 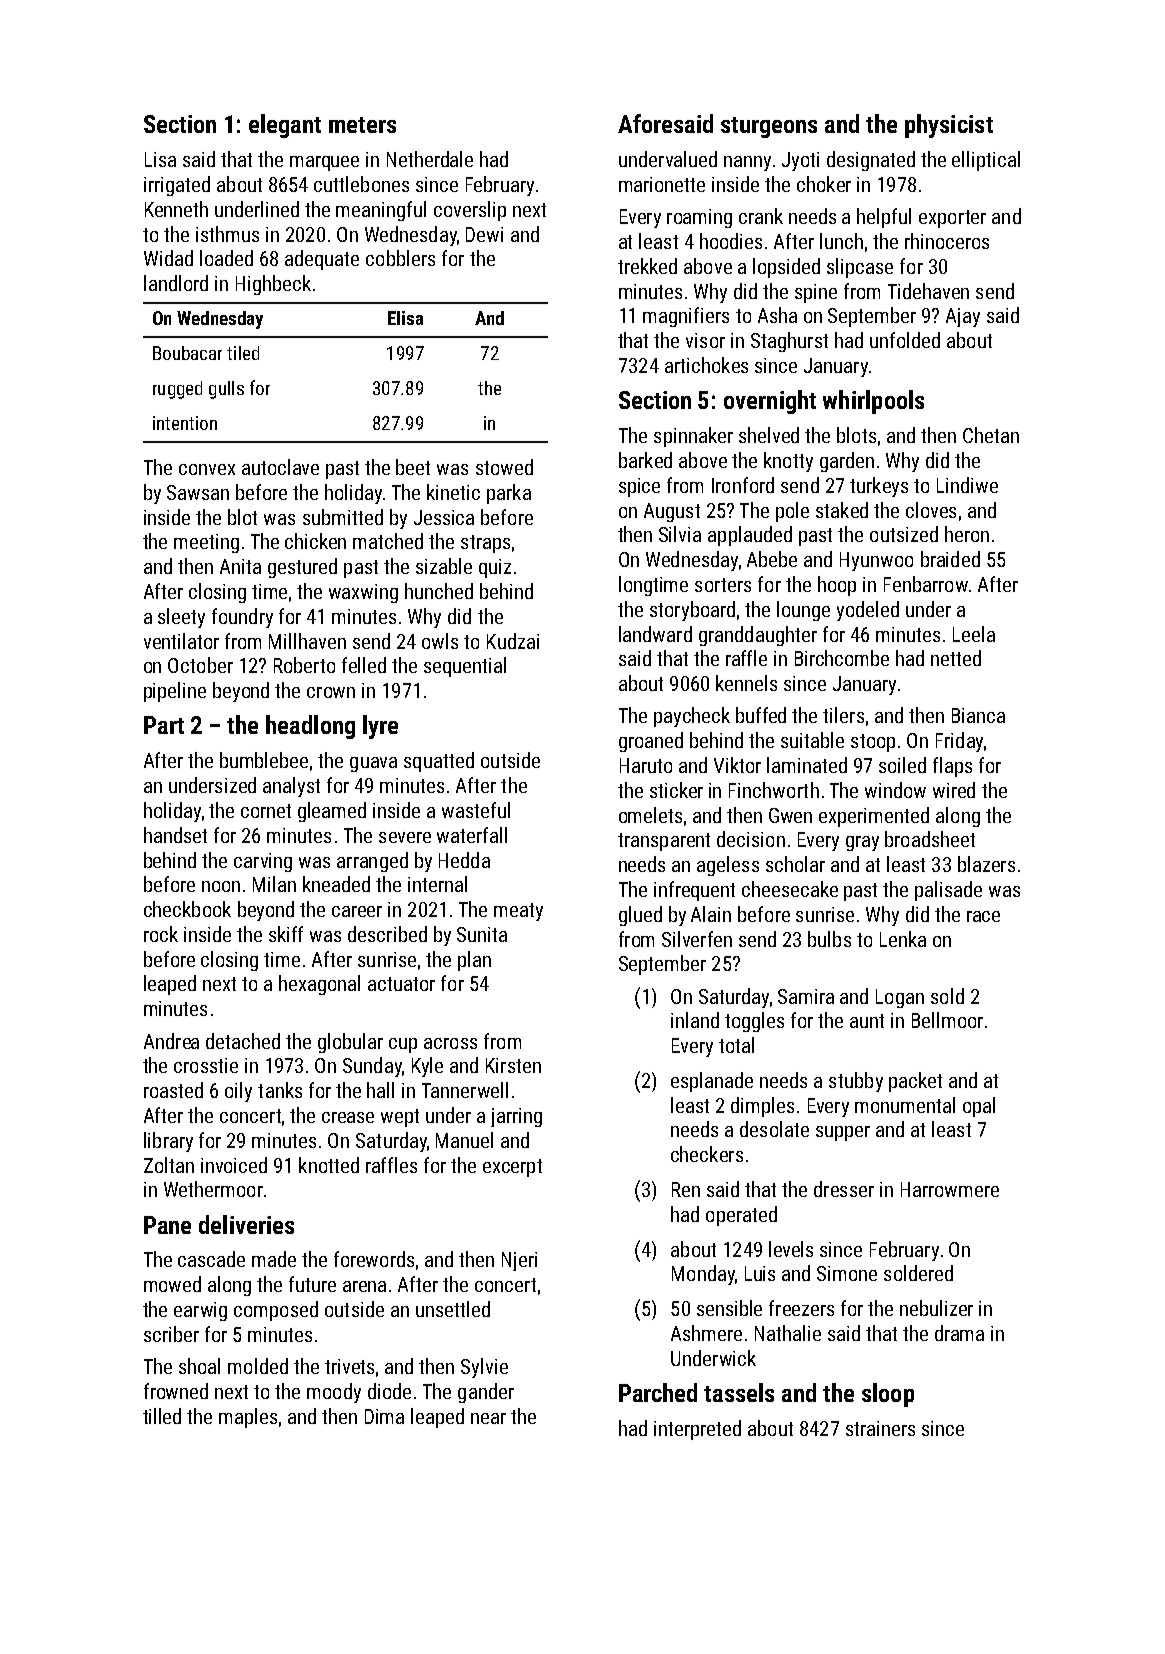 What do you see at coordinates (640, 916) in the document?
I see `glued` at bounding box center [640, 916].
